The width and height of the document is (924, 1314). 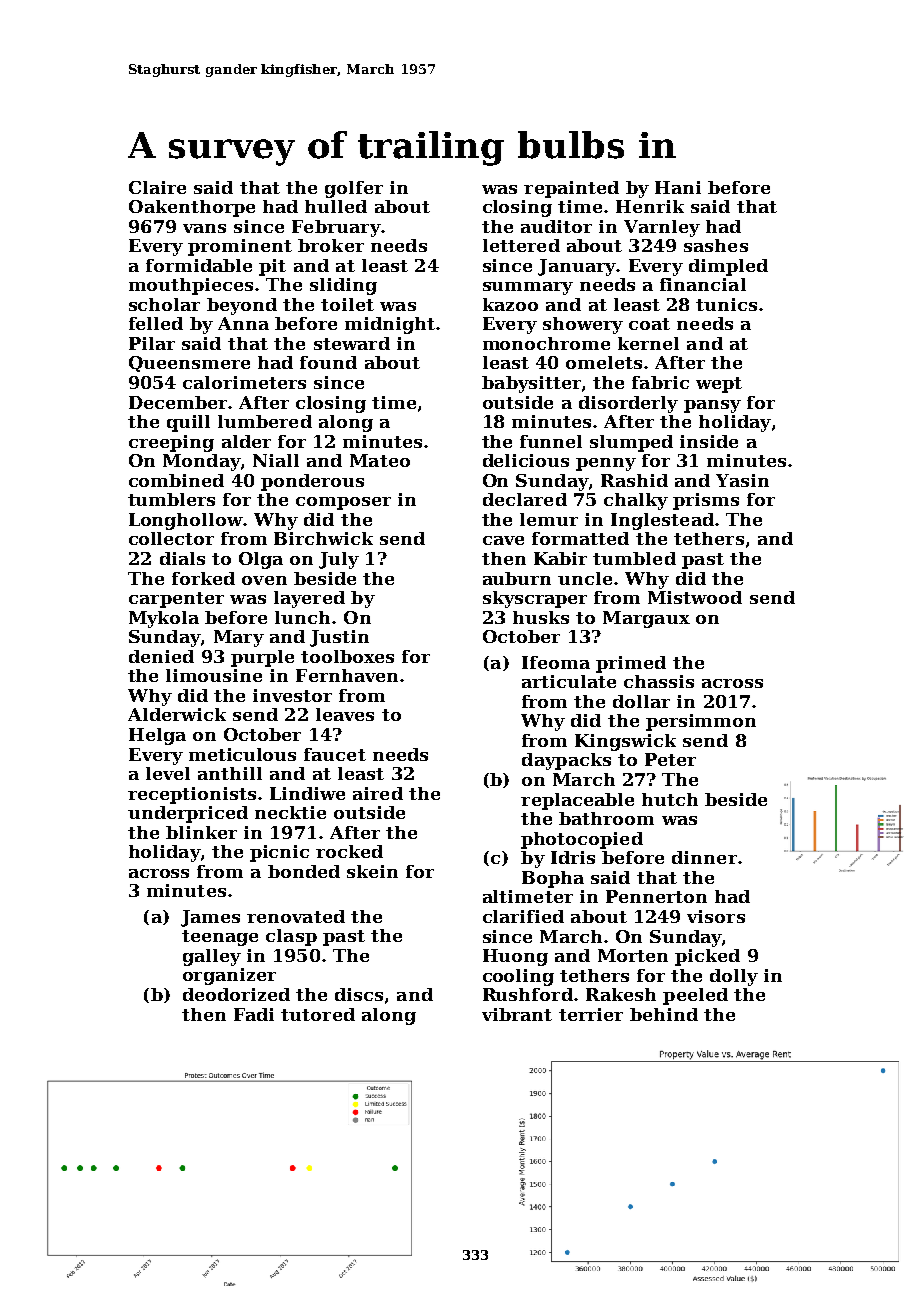 I want to click on lettered, so click(x=521, y=245).
